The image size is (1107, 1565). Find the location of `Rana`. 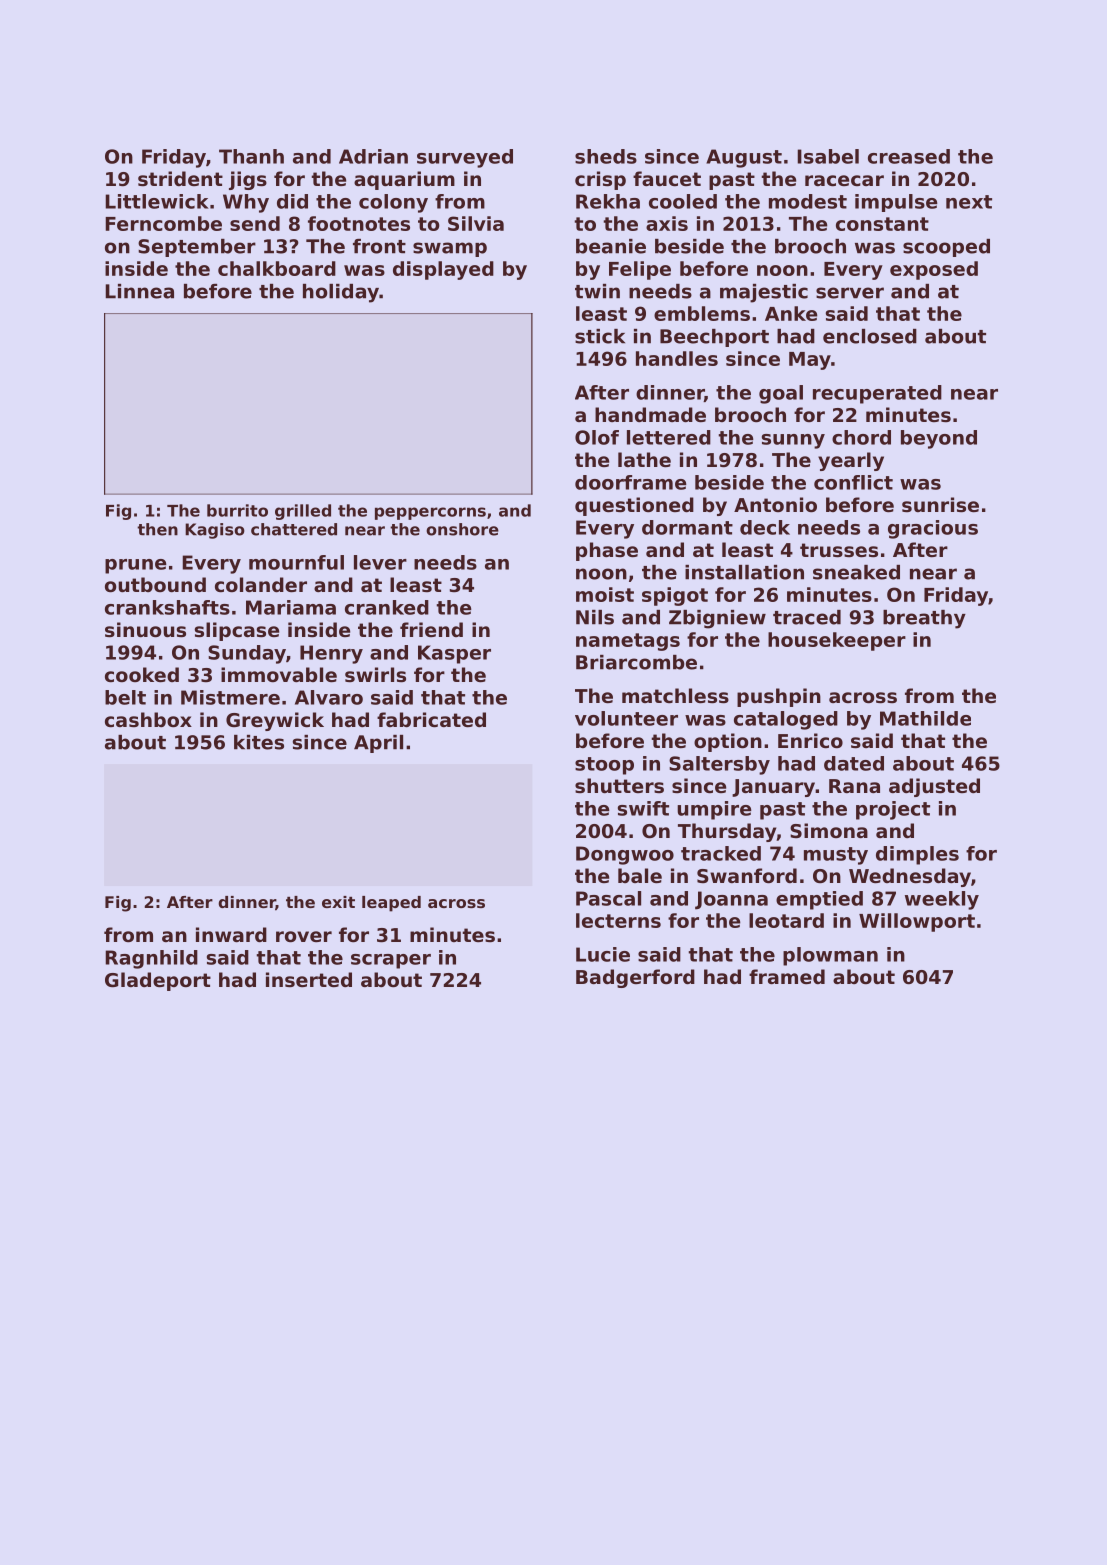

Rana is located at coordinates (854, 786).
